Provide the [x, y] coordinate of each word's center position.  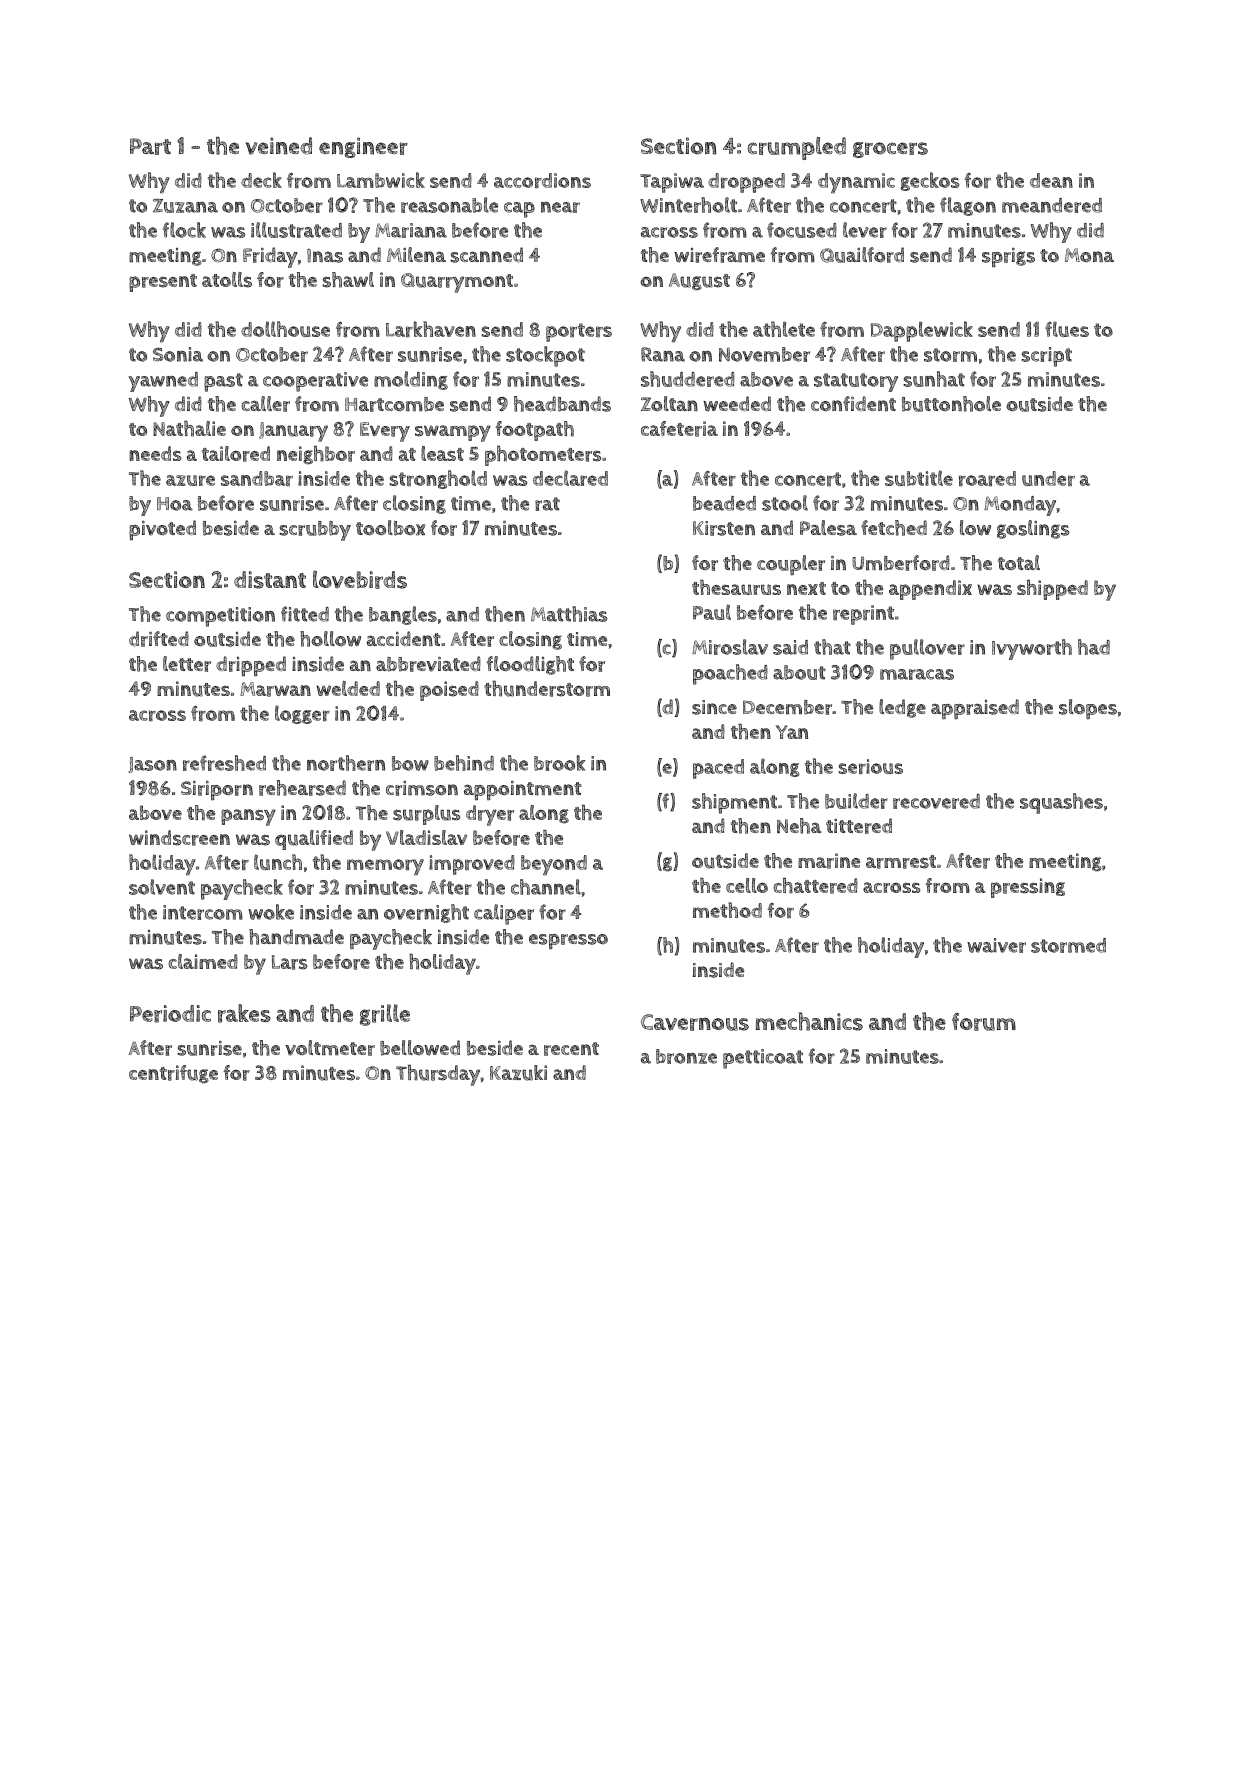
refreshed [224, 763]
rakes [244, 1013]
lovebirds [360, 579]
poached [730, 674]
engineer [363, 147]
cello [747, 885]
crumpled [797, 148]
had [1094, 647]
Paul [712, 612]
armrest [901, 862]
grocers [890, 150]
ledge [902, 708]
